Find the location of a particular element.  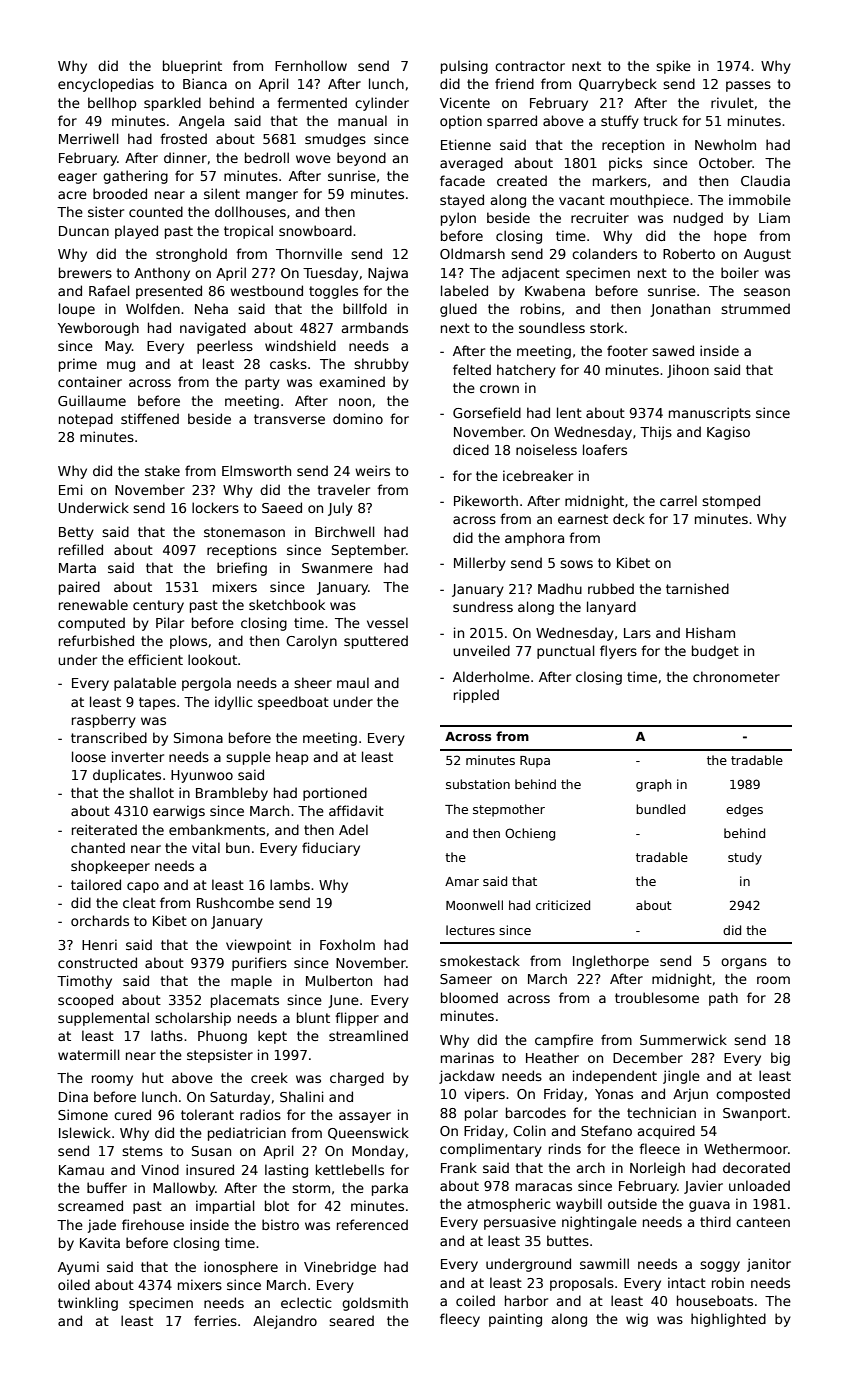

pulsing is located at coordinates (464, 67).
